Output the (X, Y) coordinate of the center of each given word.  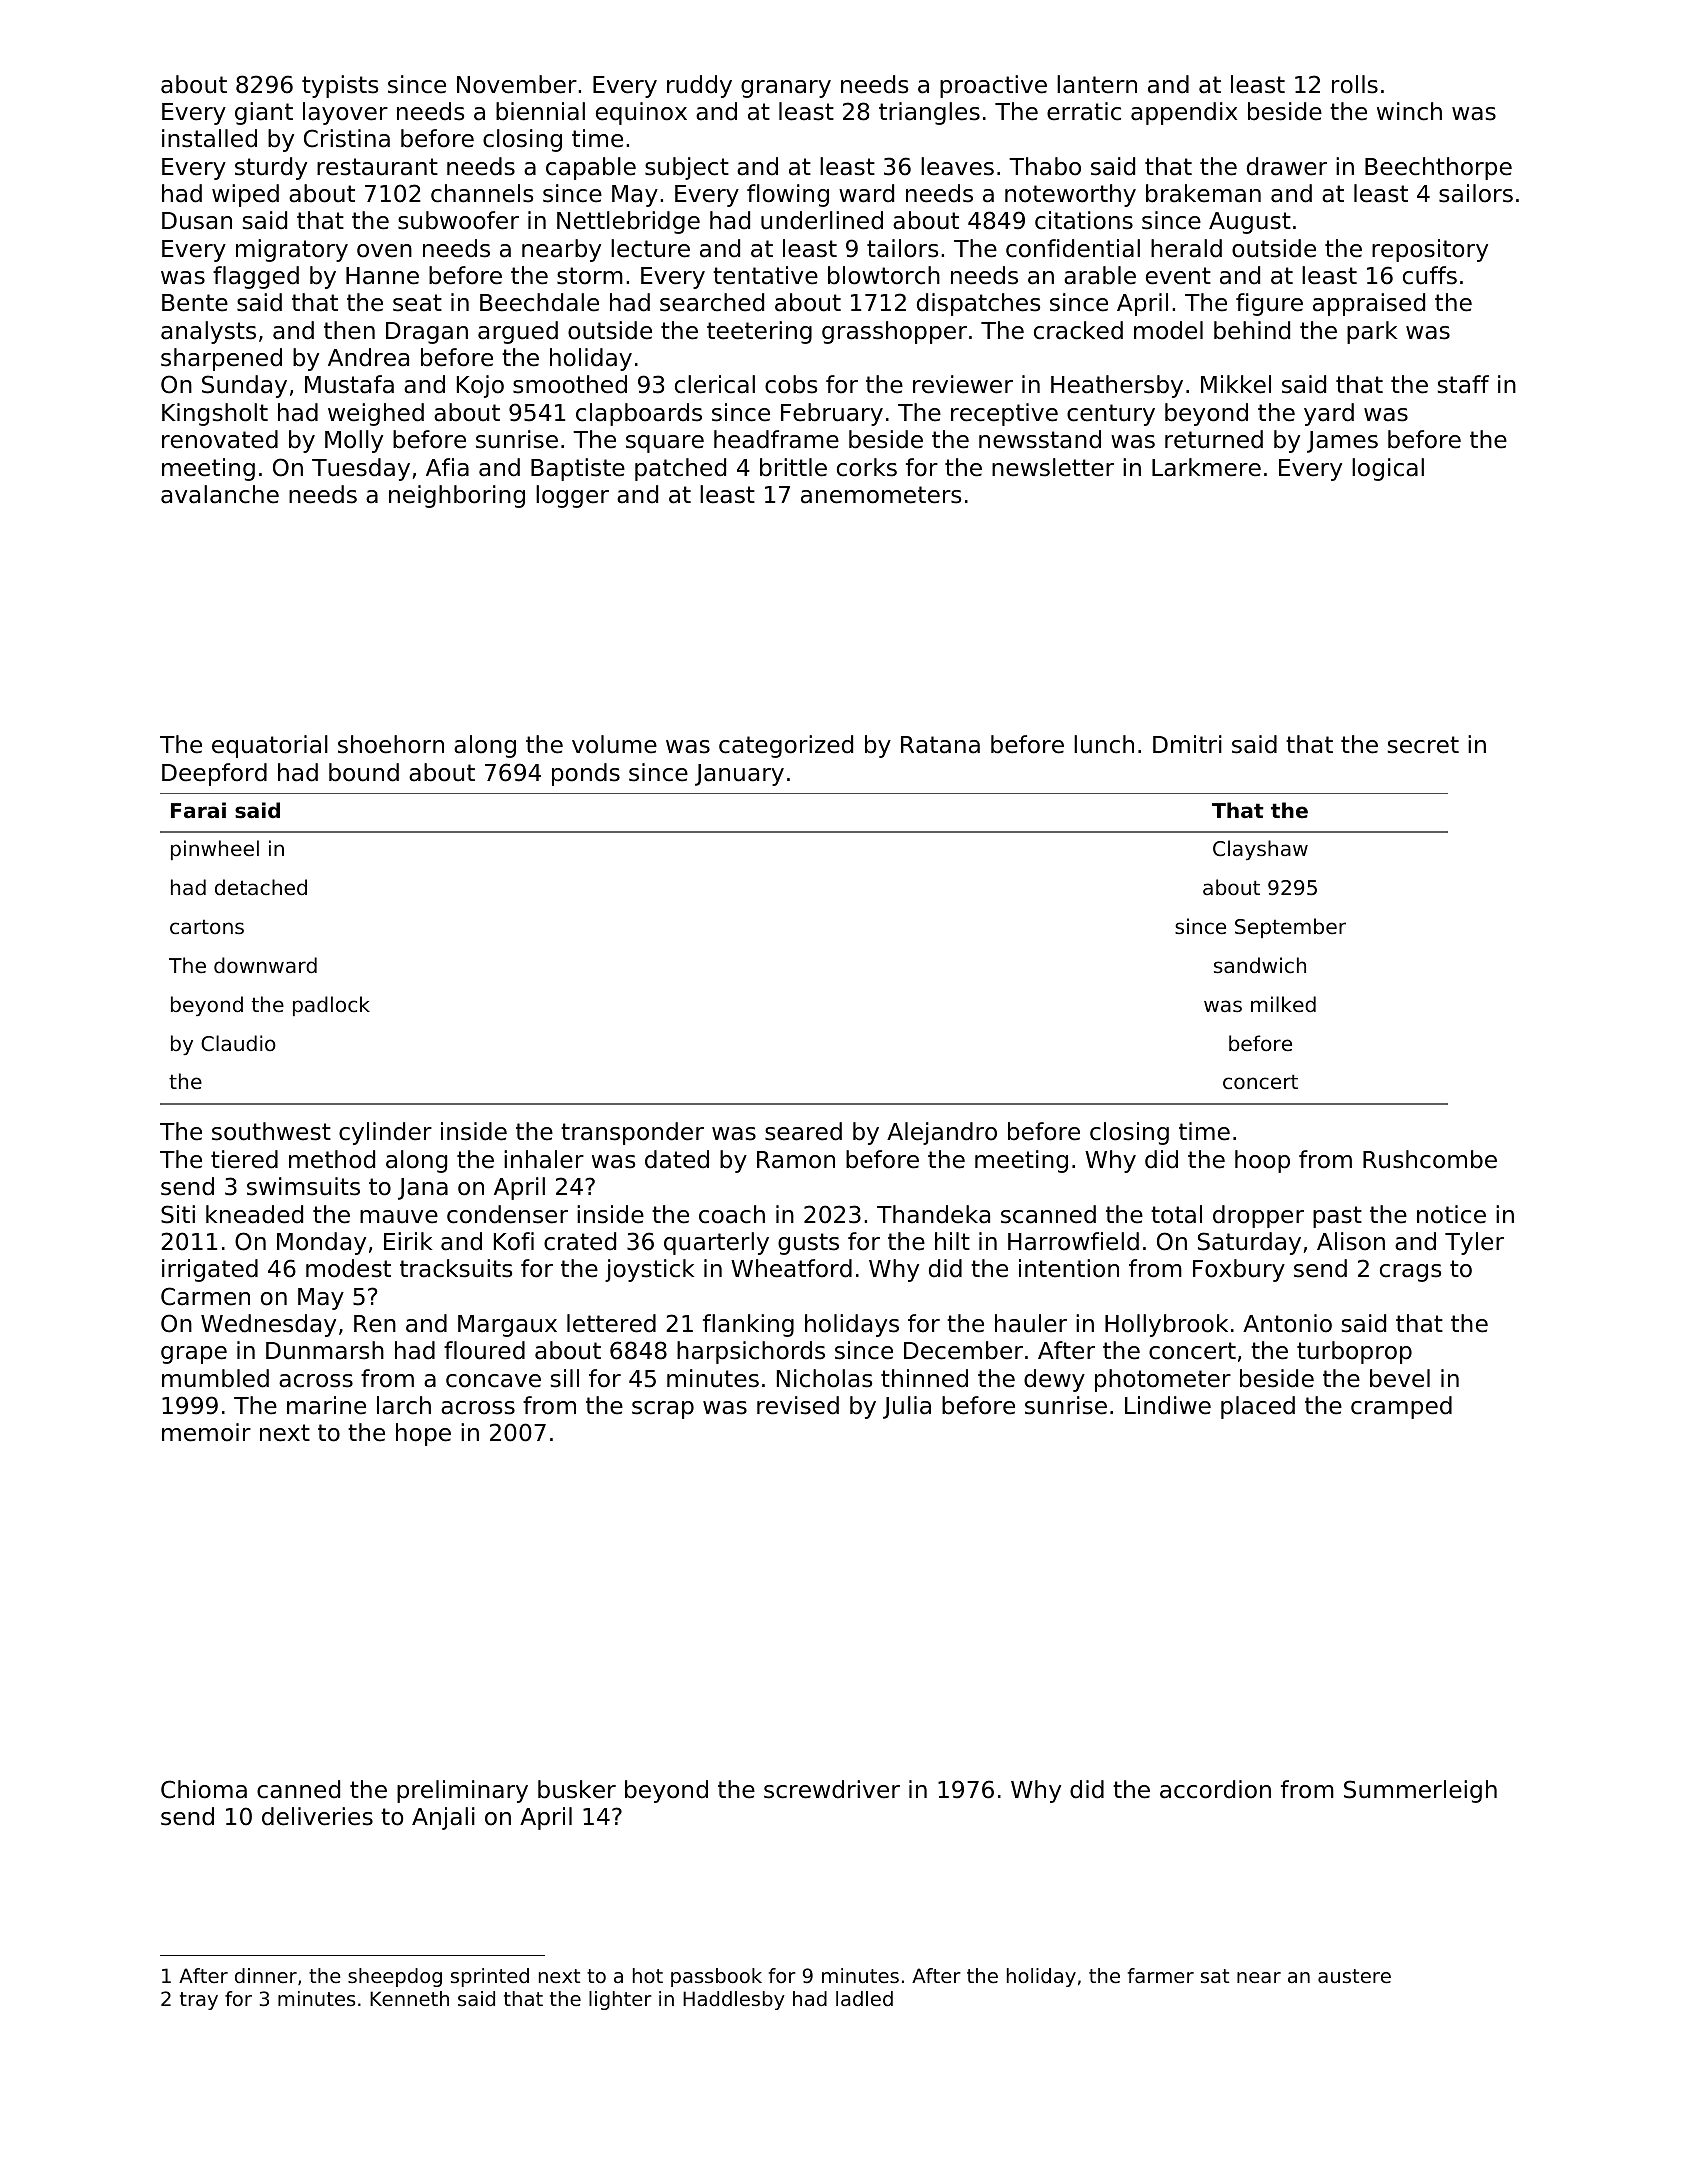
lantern (1097, 84)
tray (199, 2001)
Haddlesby (734, 2000)
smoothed (570, 384)
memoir (206, 1432)
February (832, 414)
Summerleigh (1420, 1791)
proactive (993, 86)
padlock (331, 1006)
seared (803, 1131)
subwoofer (458, 220)
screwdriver (832, 1789)
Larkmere (1206, 467)
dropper (1258, 1216)
